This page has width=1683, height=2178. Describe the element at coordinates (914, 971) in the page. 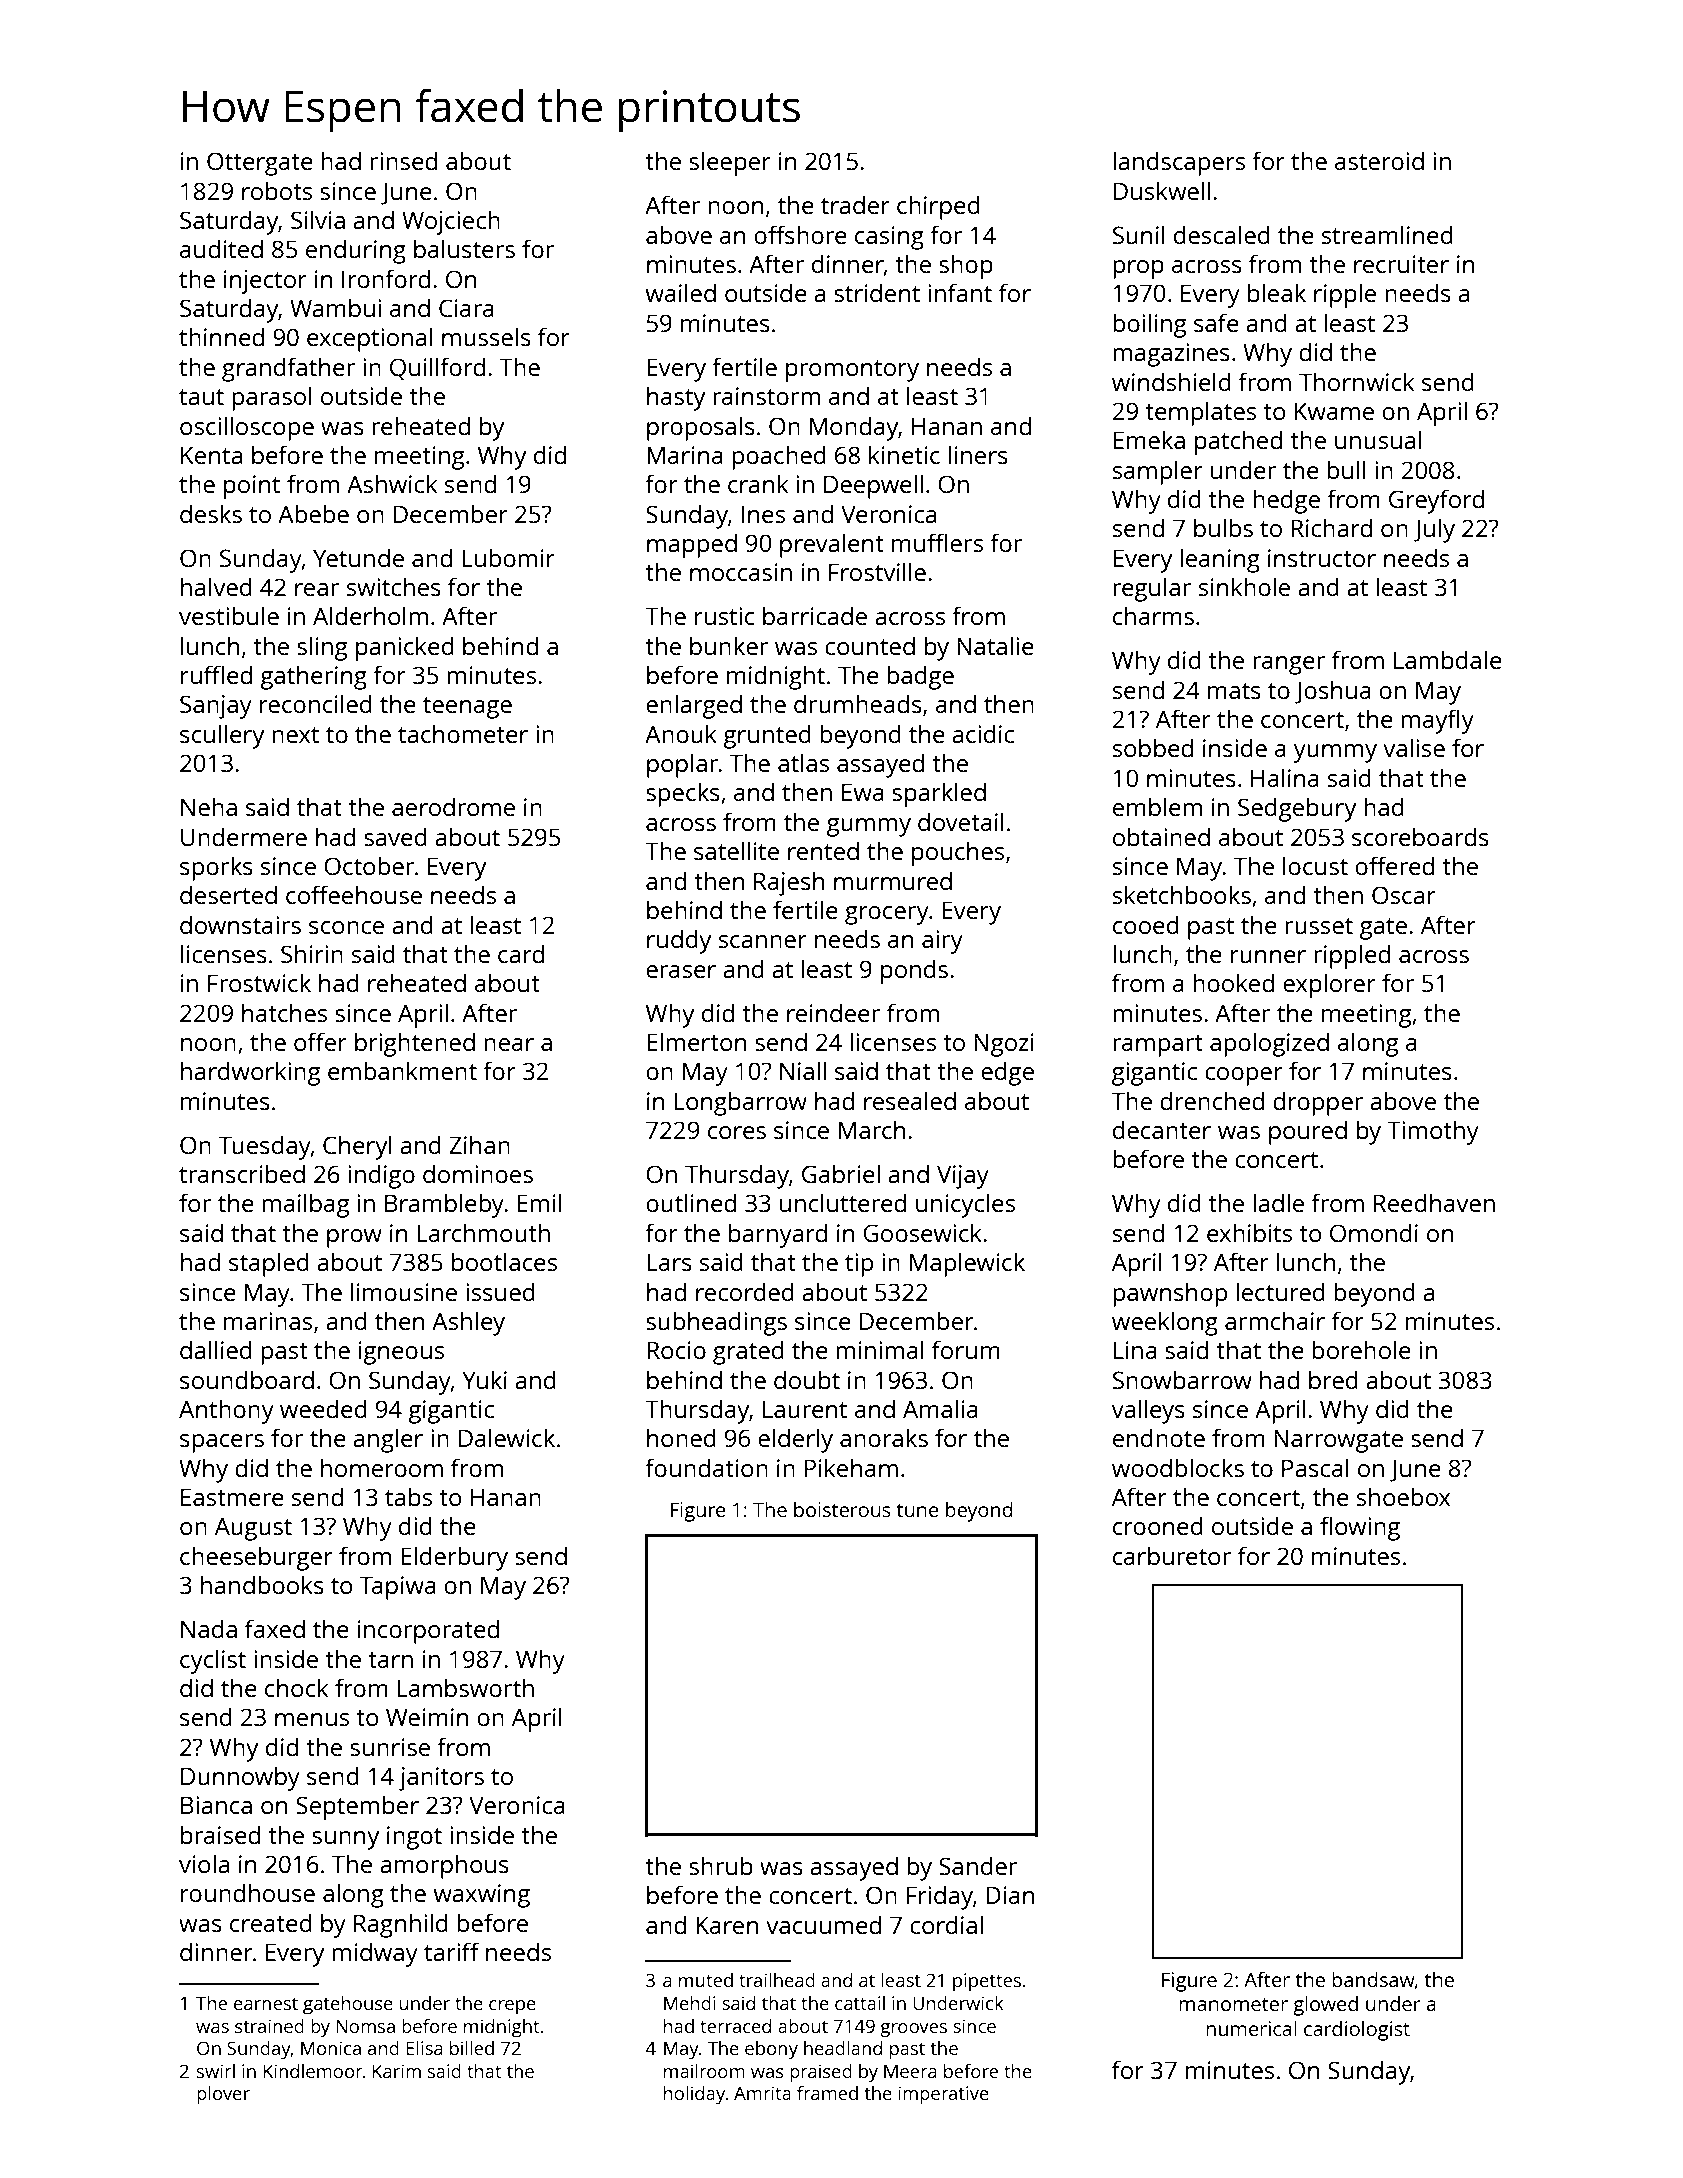

I see `ponds` at that location.
